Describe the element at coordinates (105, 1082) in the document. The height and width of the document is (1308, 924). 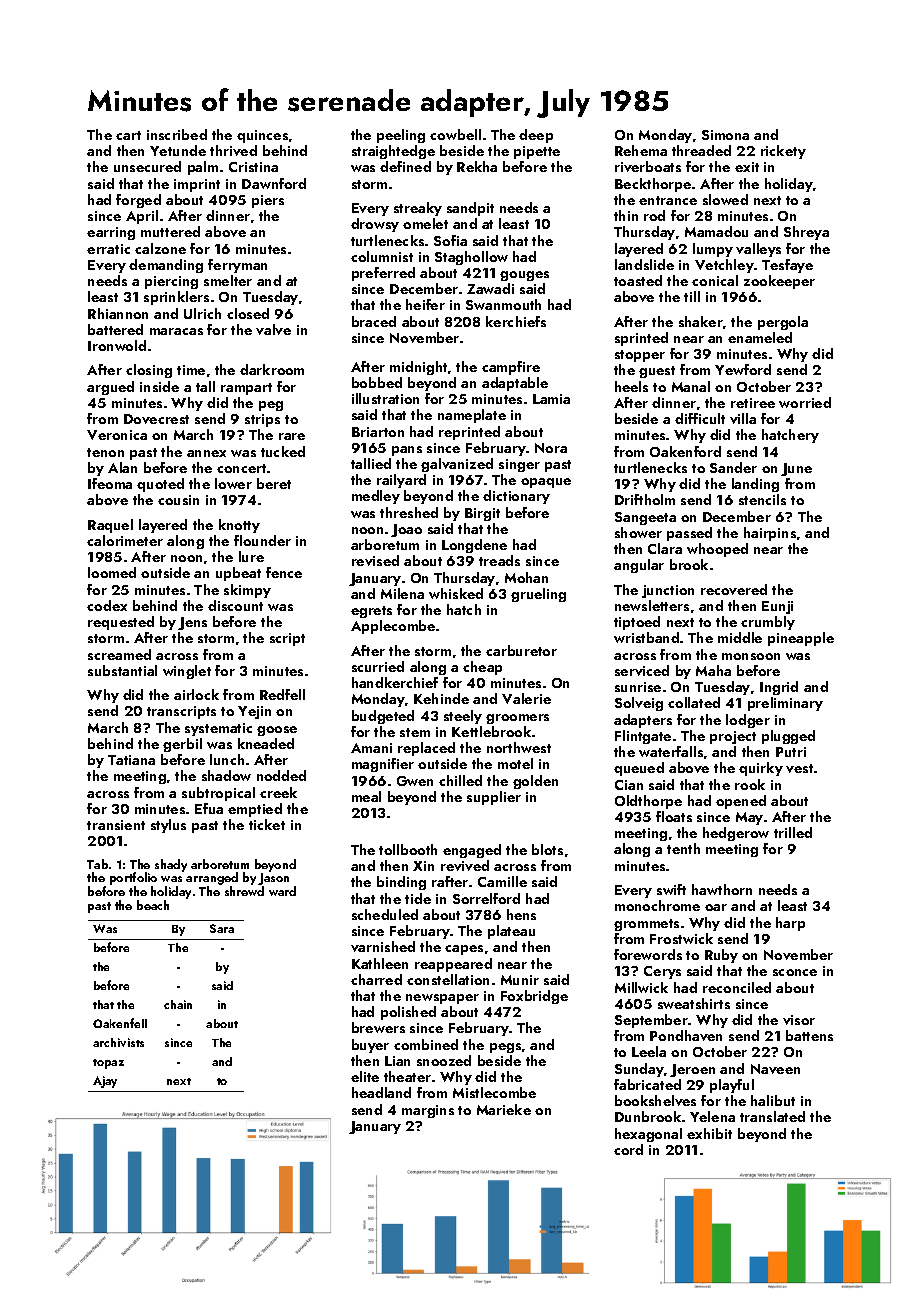
I see `Ajay` at that location.
